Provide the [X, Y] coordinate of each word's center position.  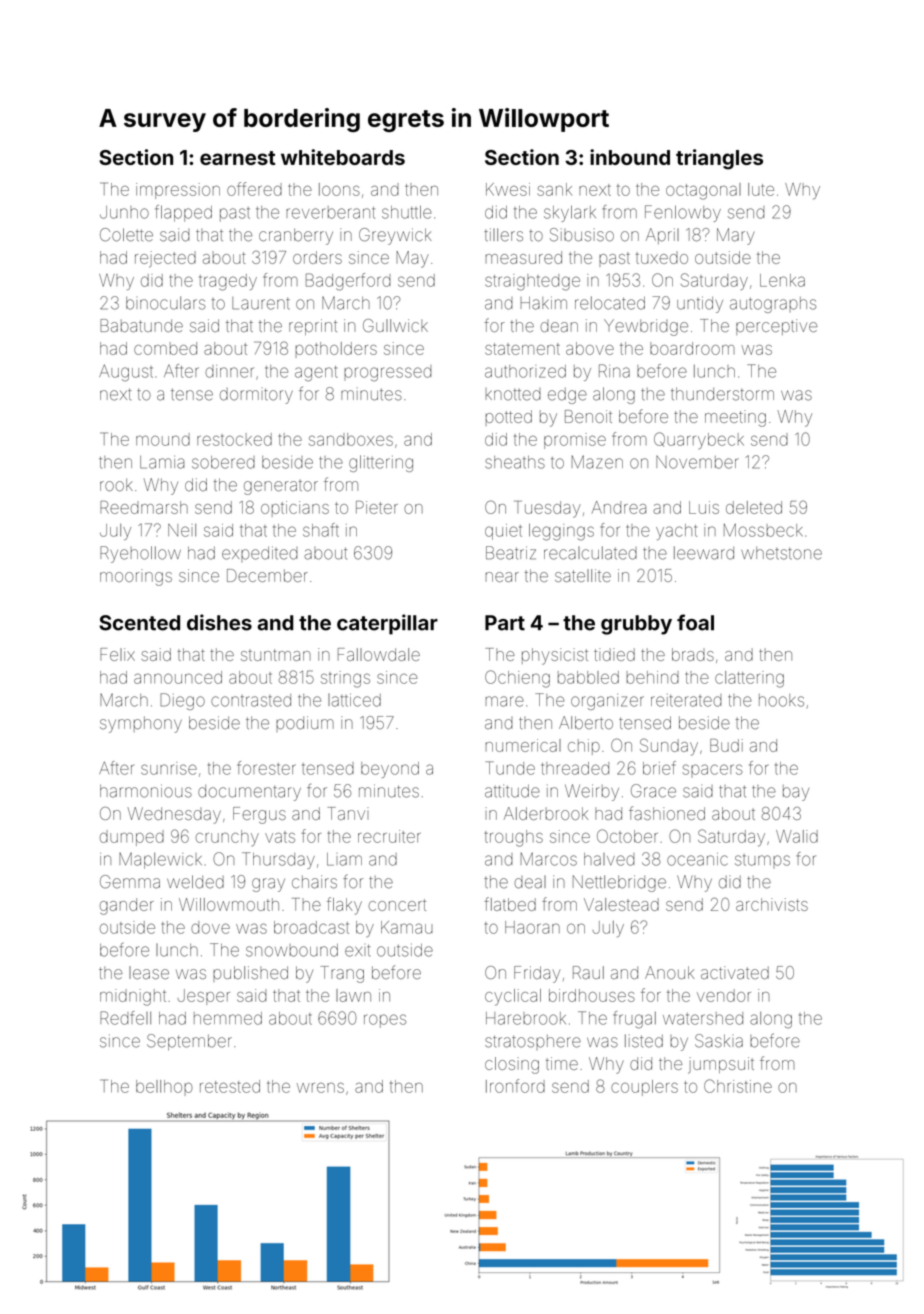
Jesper [203, 997]
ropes [385, 1021]
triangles [719, 159]
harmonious [146, 791]
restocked [234, 439]
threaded [575, 768]
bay [796, 793]
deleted [754, 507]
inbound [630, 157]
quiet [503, 532]
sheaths [515, 462]
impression [178, 191]
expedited [260, 554]
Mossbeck [763, 530]
